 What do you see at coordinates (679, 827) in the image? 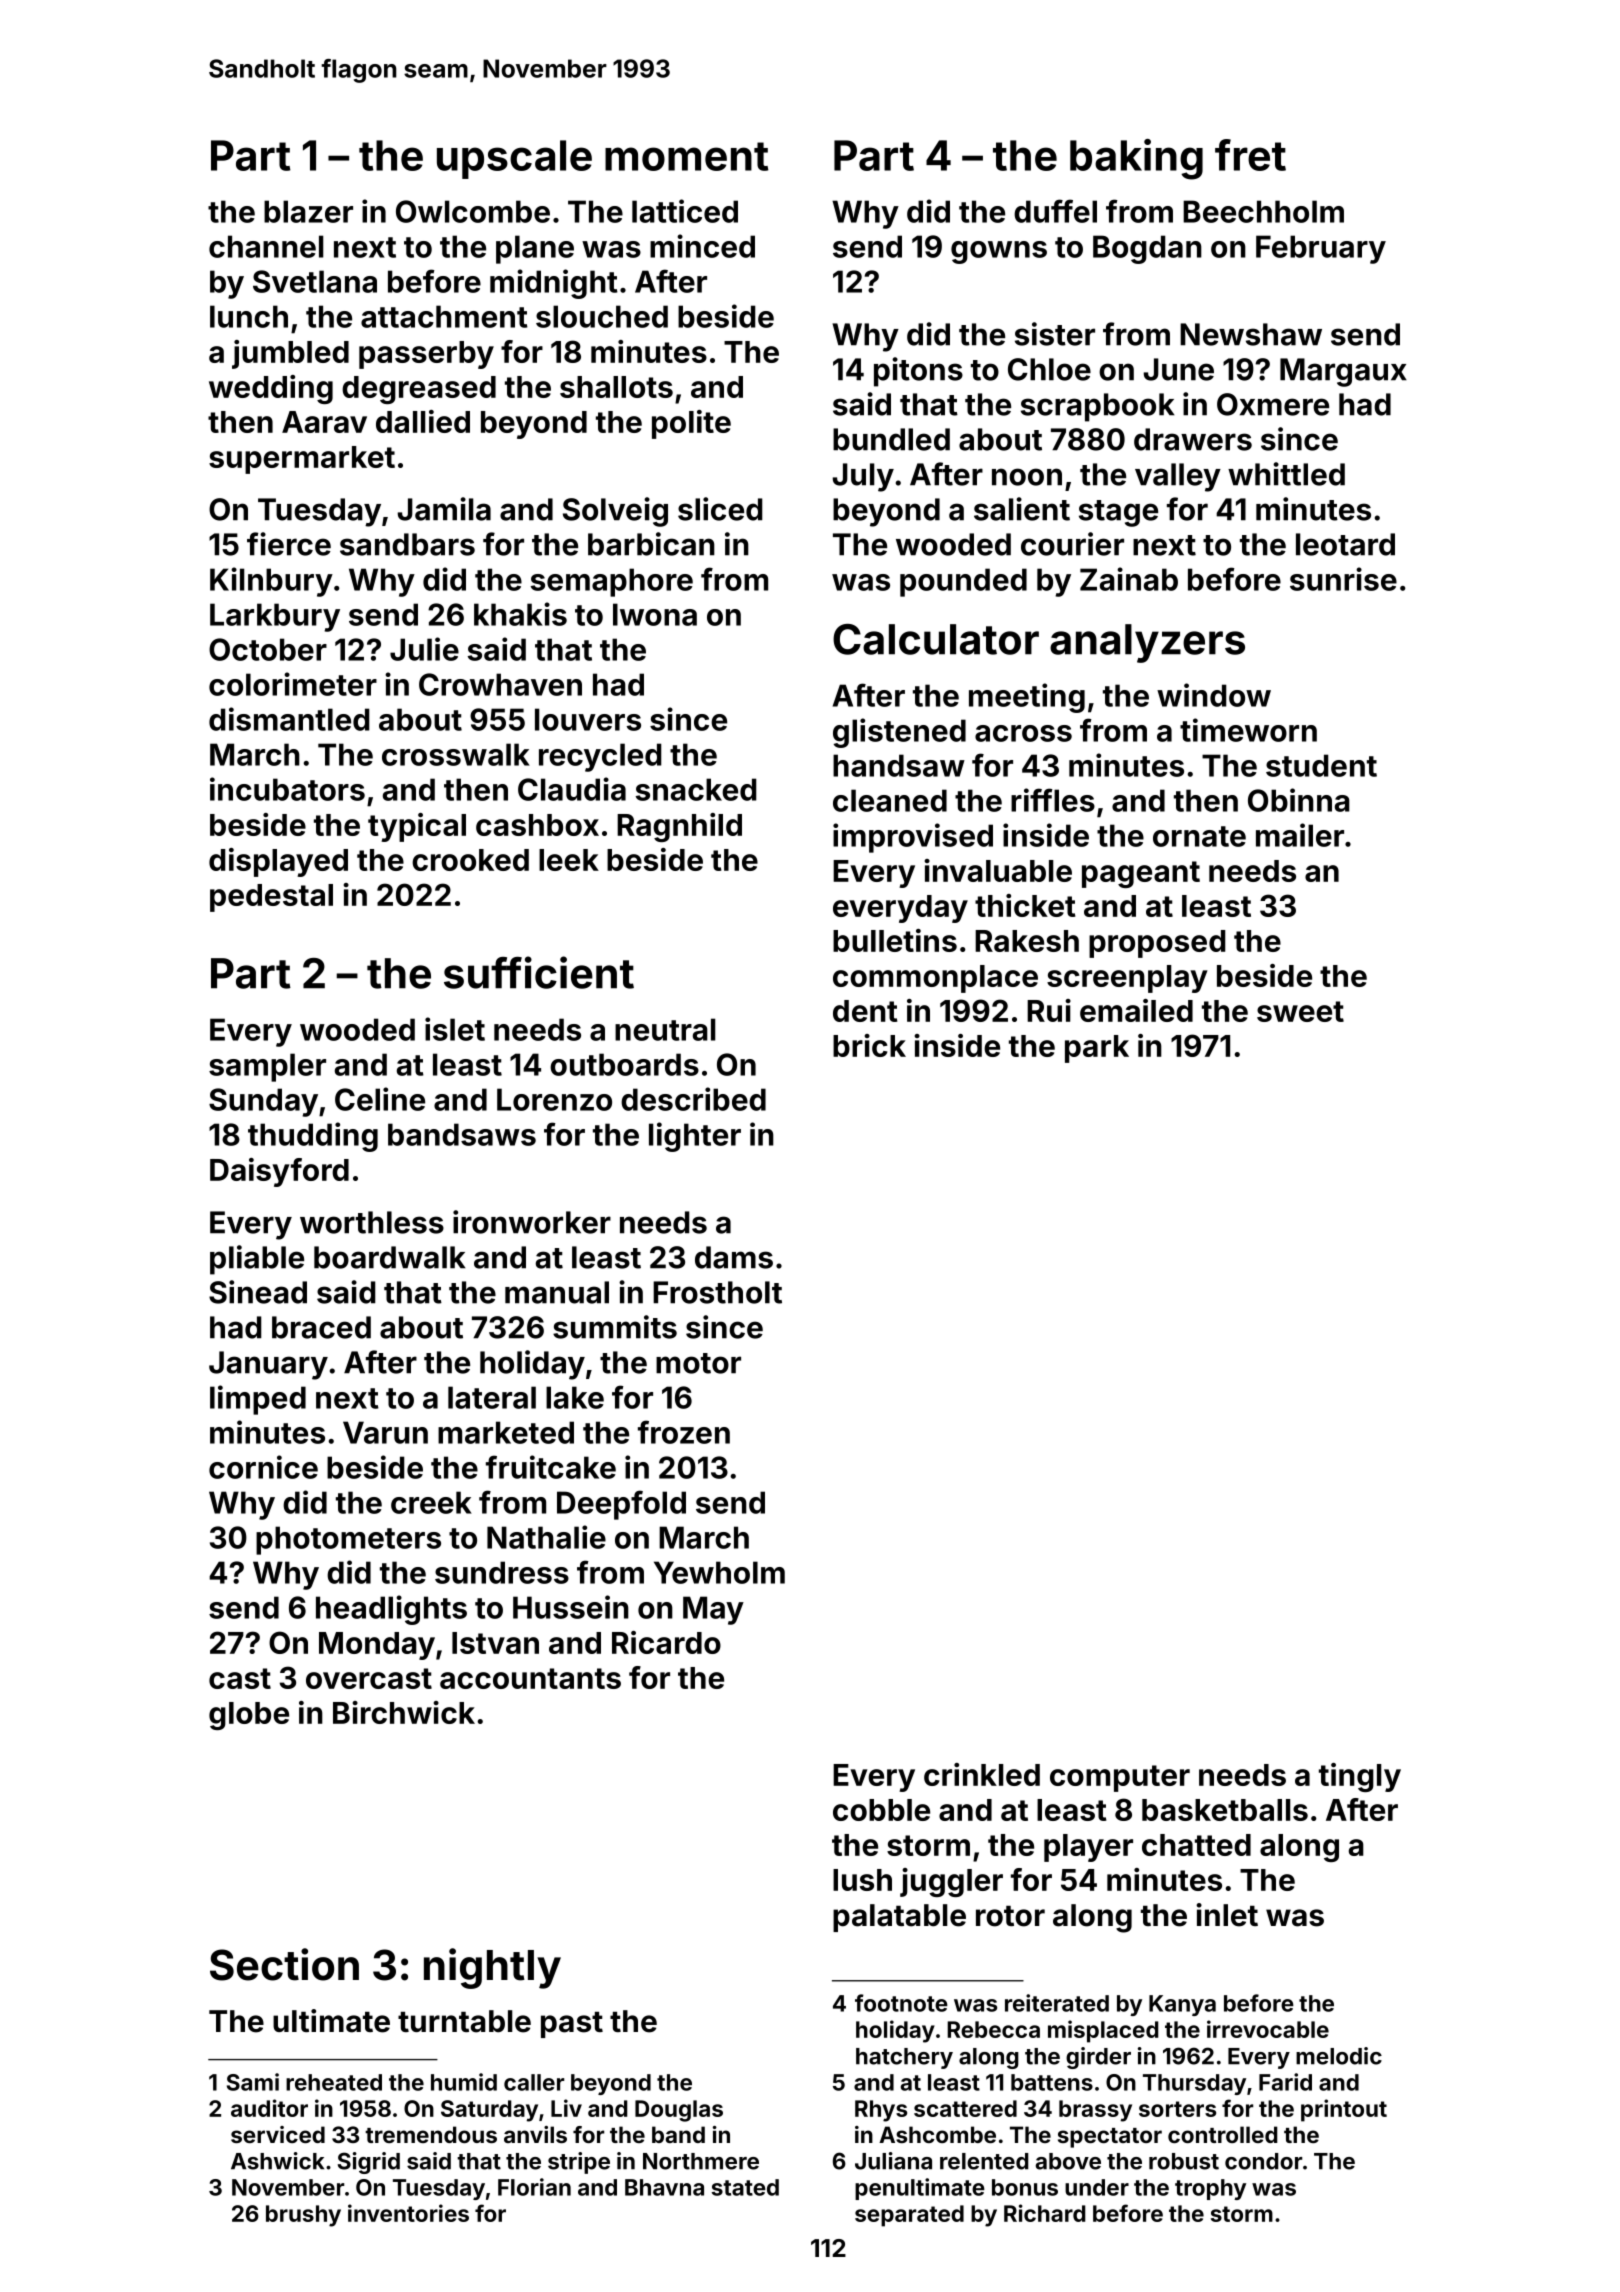
I see `Ragnhild` at bounding box center [679, 827].
